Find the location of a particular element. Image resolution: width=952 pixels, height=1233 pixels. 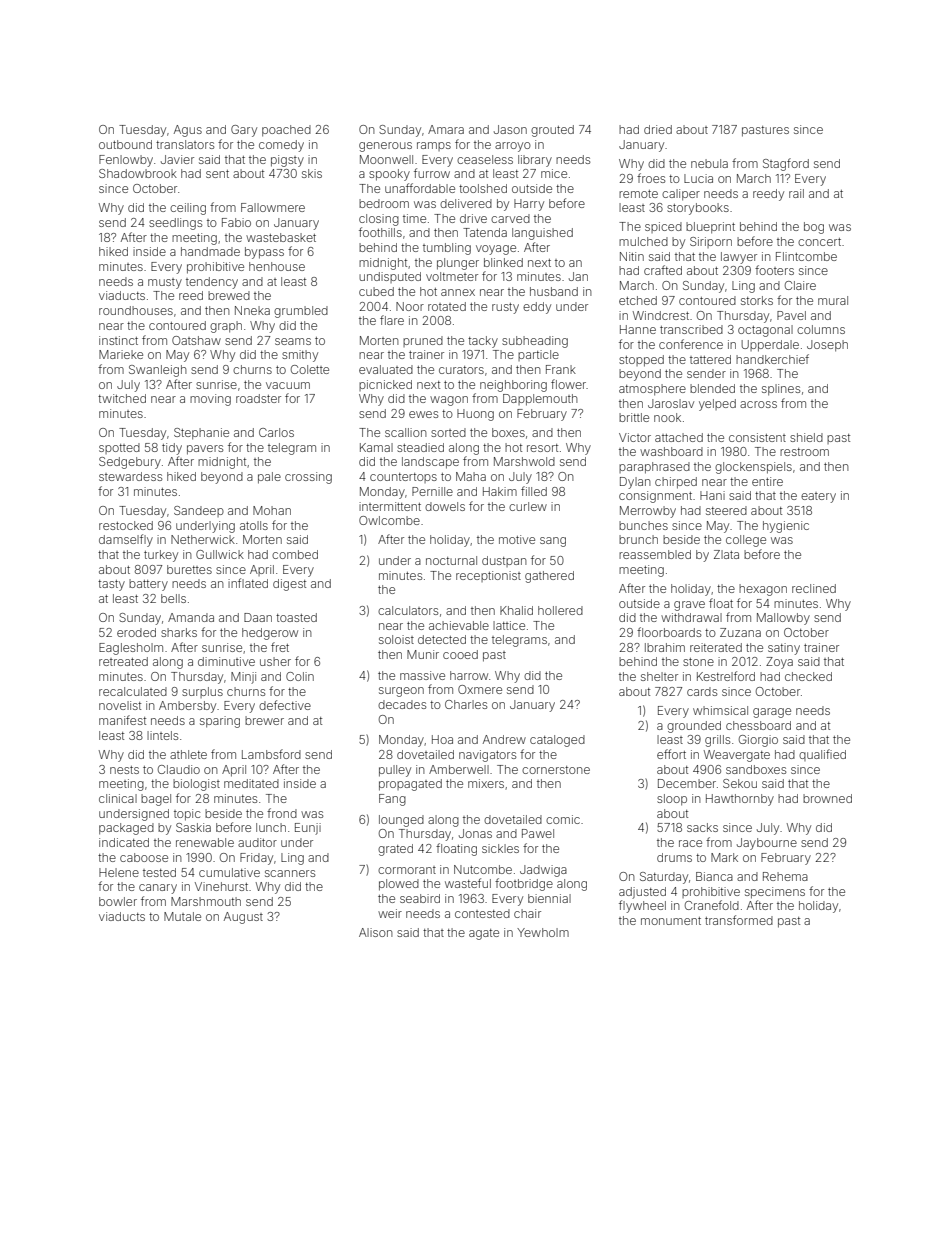

tidy is located at coordinates (172, 449).
